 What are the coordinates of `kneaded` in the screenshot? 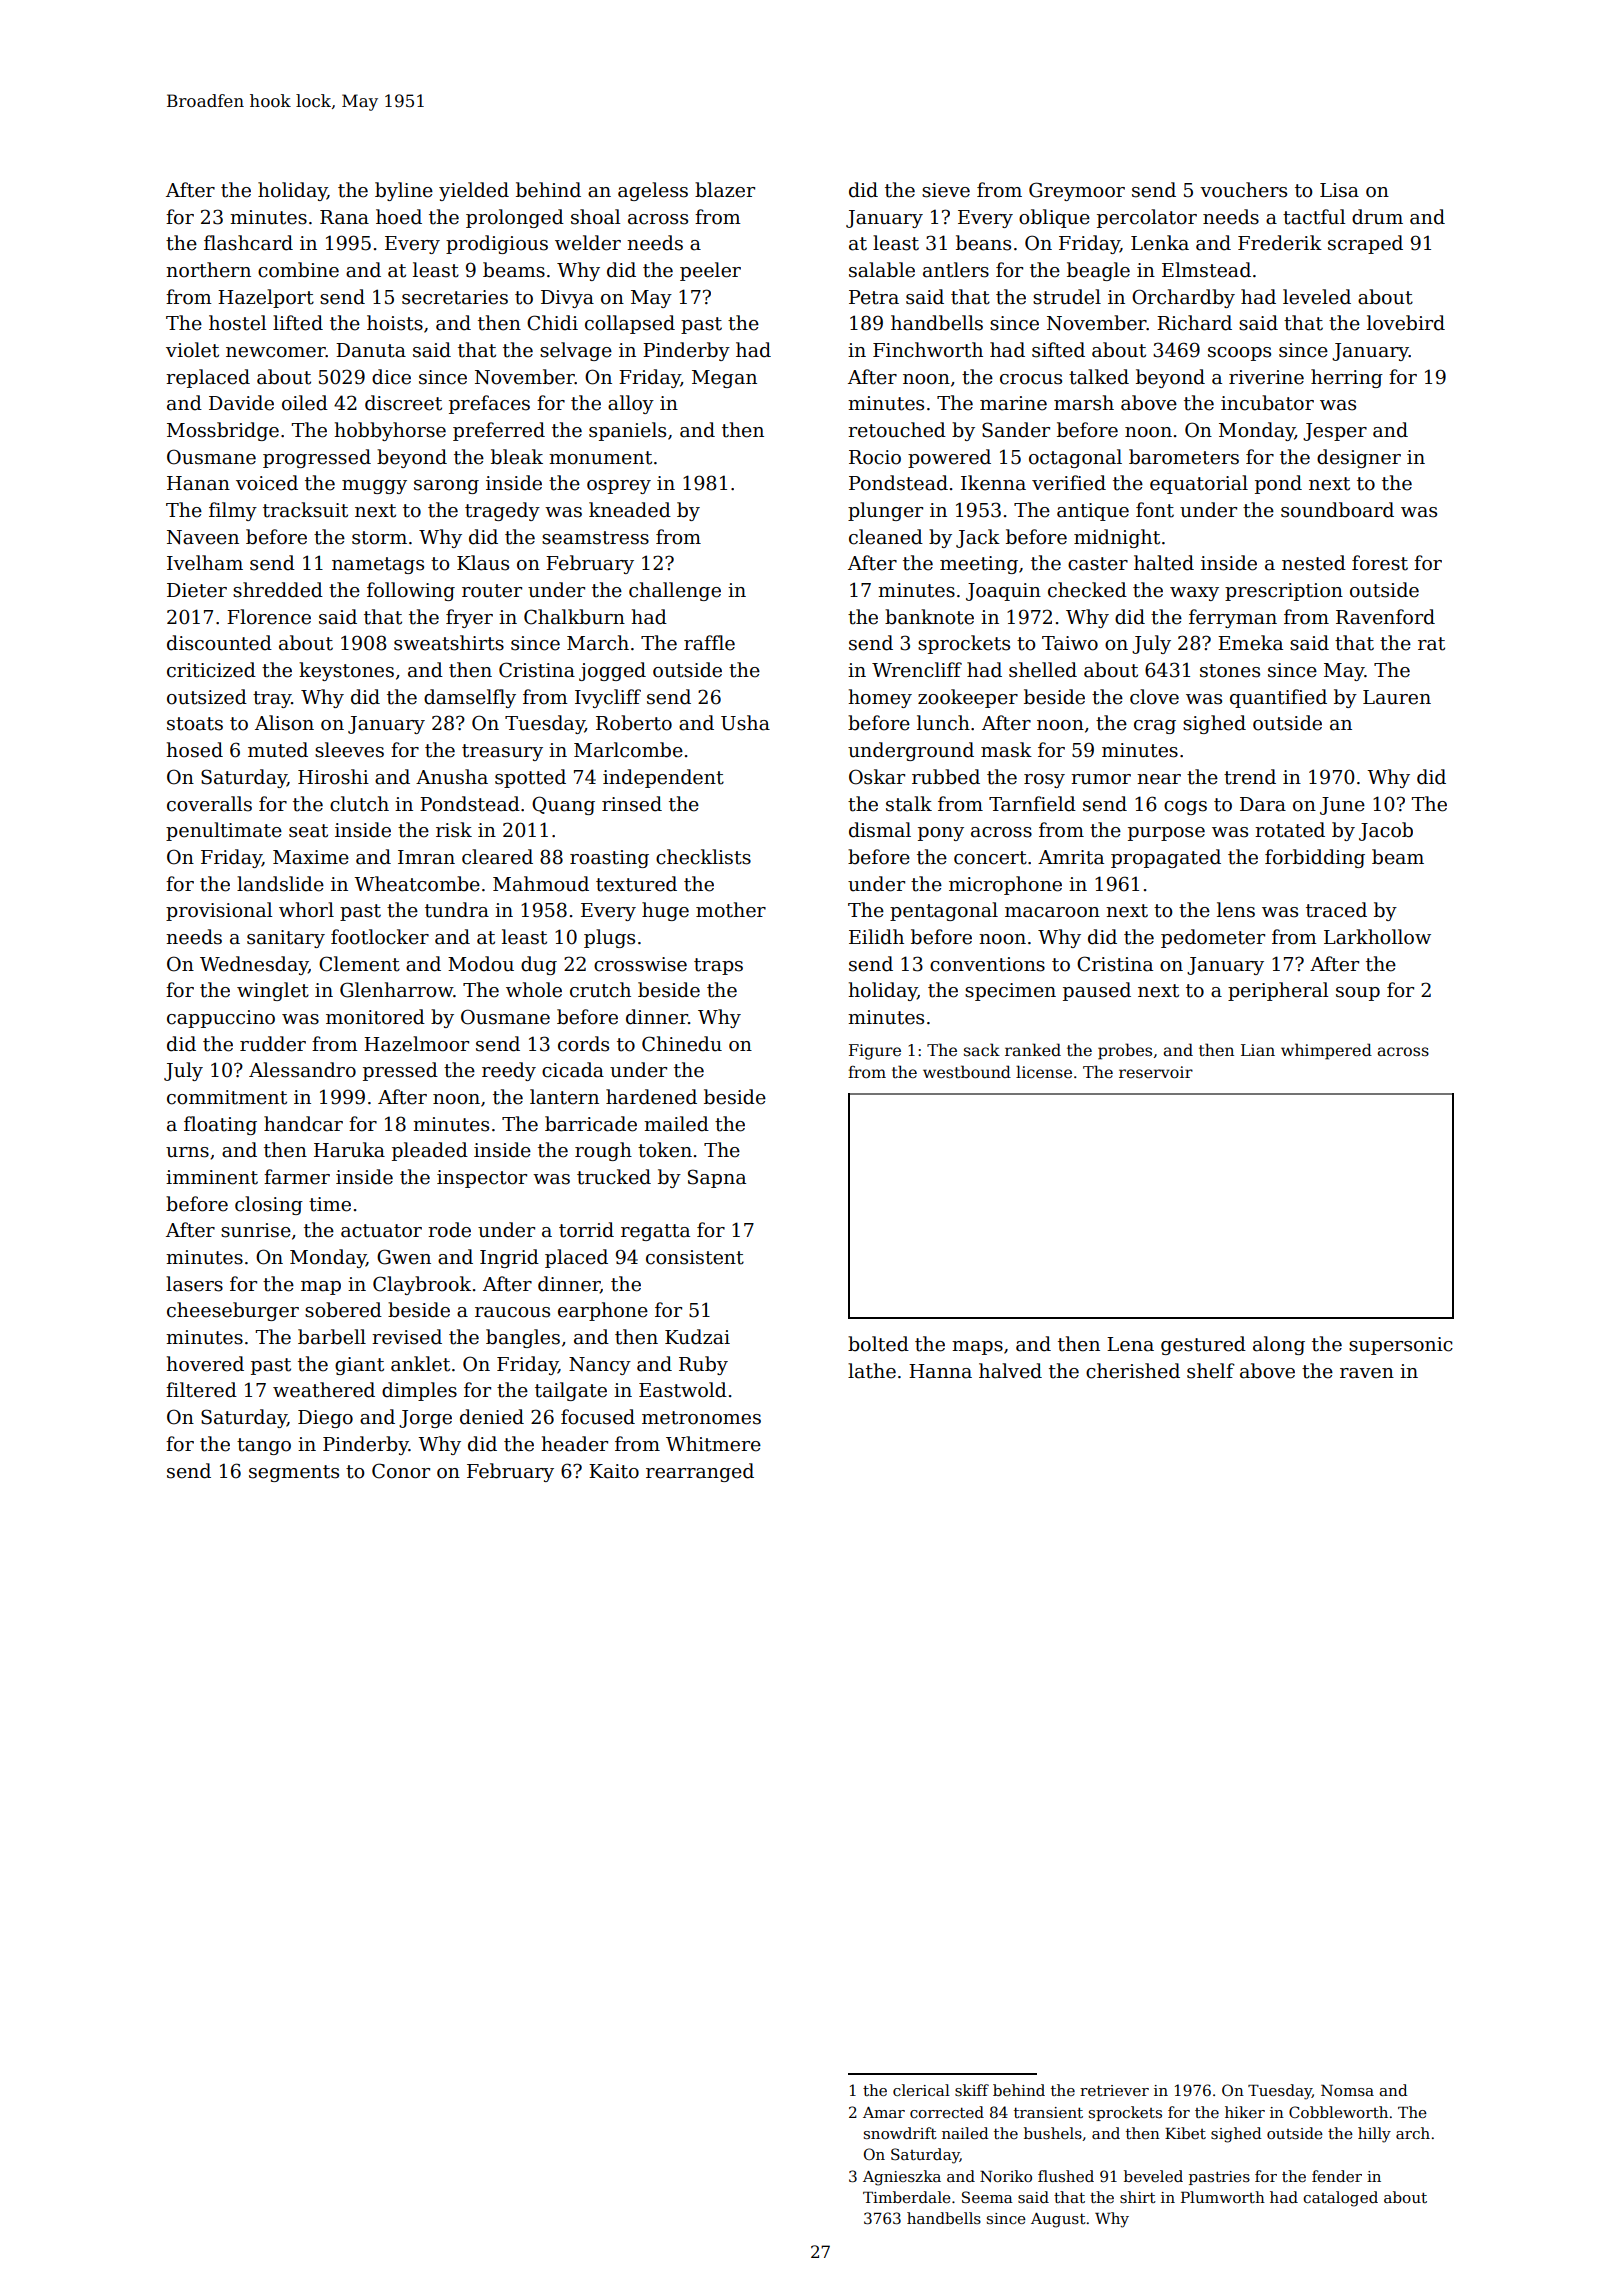 It's located at (630, 510).
